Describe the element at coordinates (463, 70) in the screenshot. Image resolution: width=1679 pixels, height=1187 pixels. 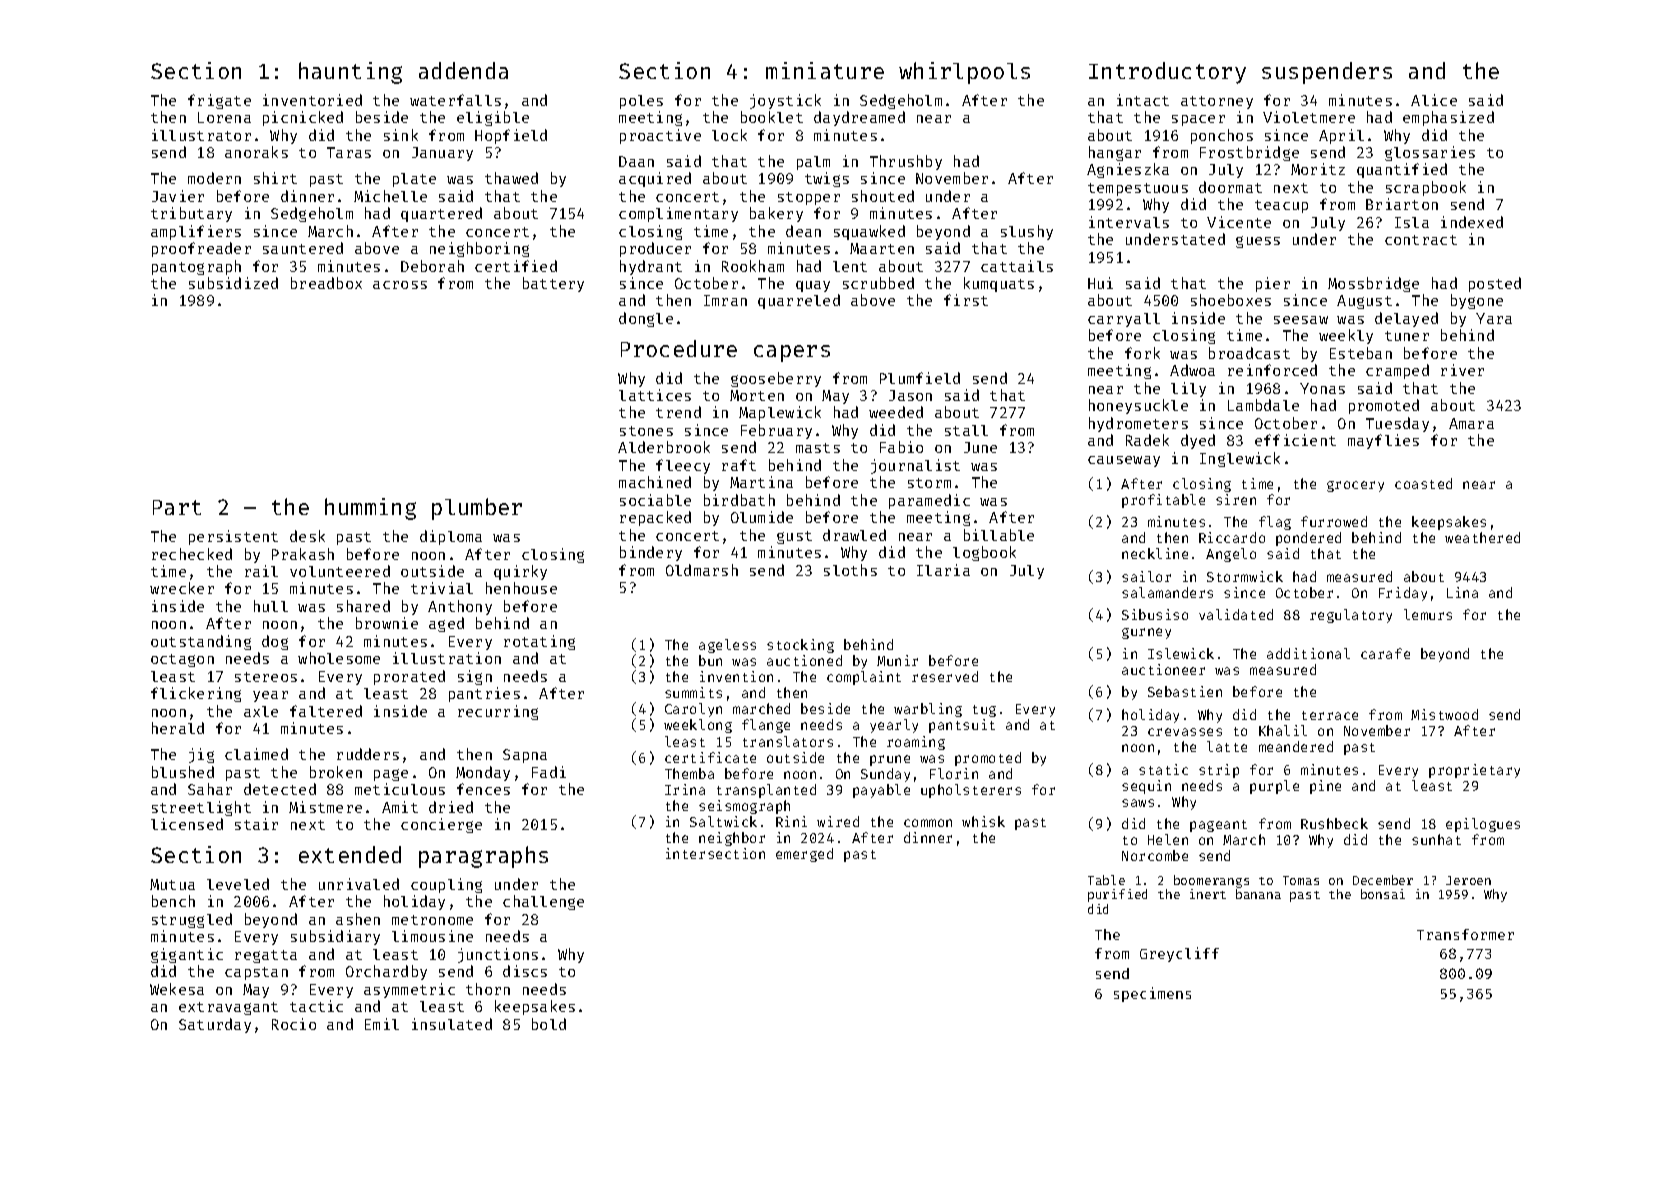
I see `addenda` at that location.
